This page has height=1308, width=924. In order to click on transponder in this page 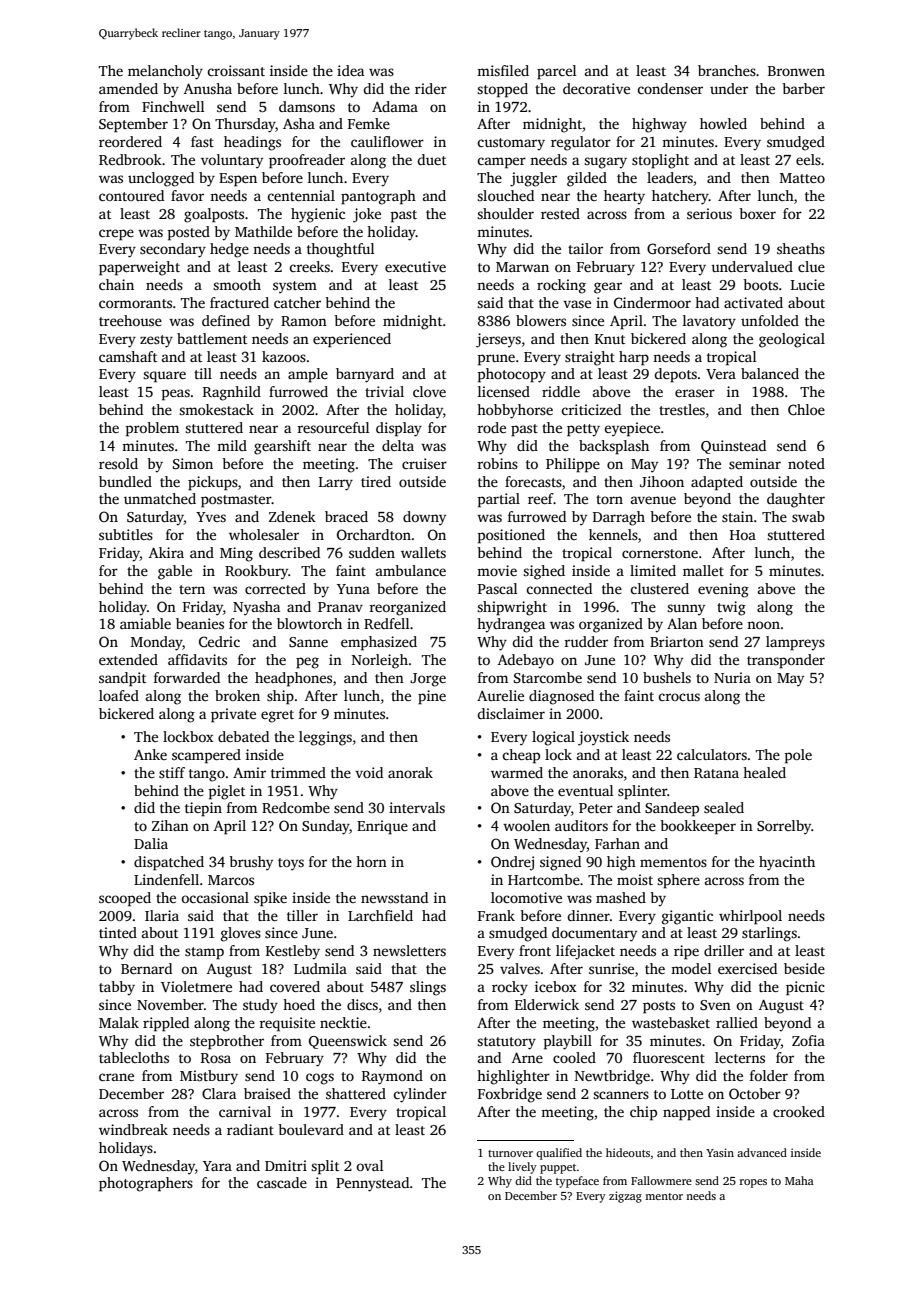, I will do `click(786, 661)`.
